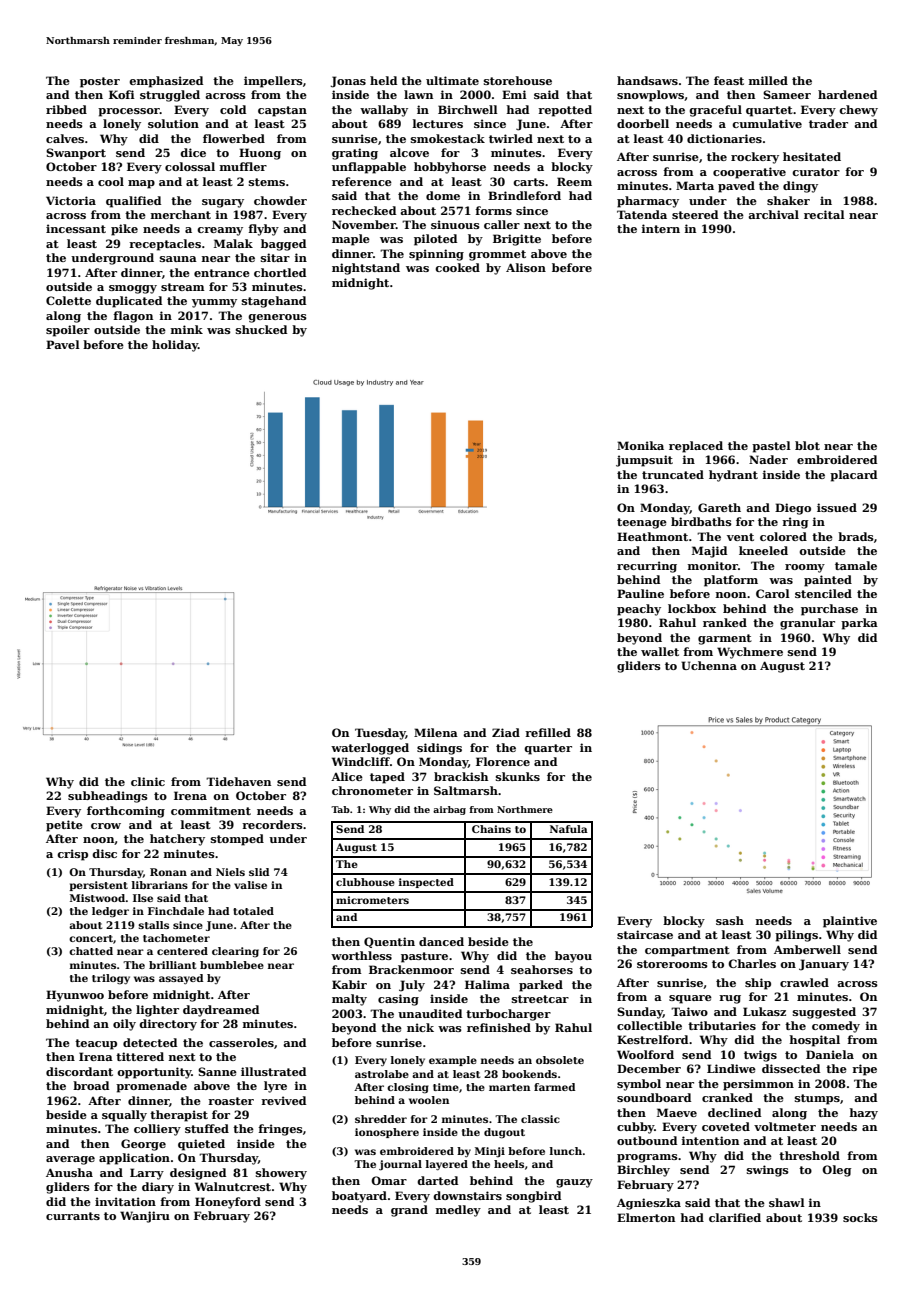  I want to click on Victoria, so click(71, 200).
